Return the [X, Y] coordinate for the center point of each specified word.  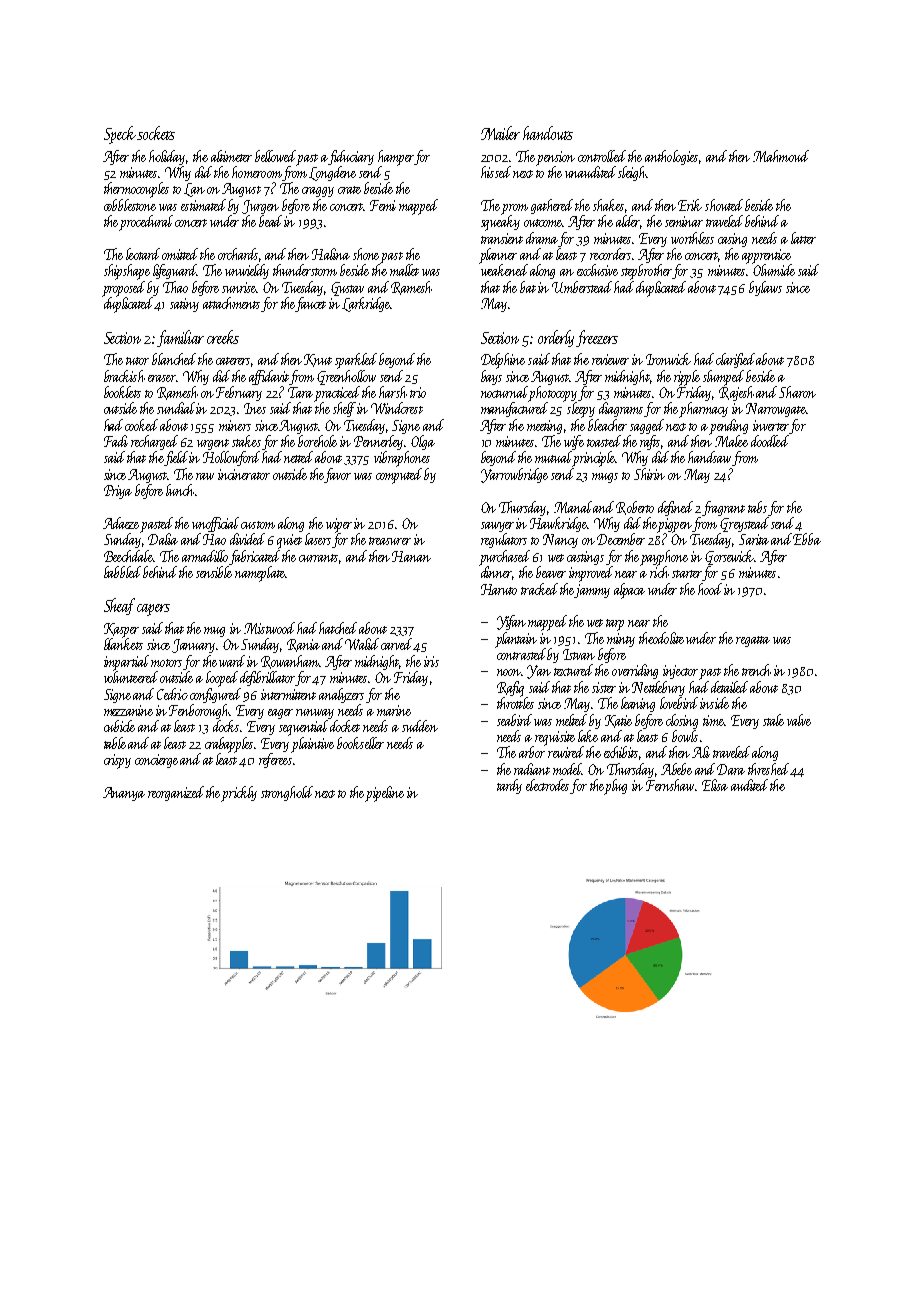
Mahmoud [781, 156]
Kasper [121, 630]
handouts [548, 133]
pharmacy [703, 410]
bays [491, 377]
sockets [156, 133]
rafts [650, 442]
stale [773, 720]
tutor [137, 361]
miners [235, 425]
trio [418, 392]
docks [226, 726]
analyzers [341, 695]
